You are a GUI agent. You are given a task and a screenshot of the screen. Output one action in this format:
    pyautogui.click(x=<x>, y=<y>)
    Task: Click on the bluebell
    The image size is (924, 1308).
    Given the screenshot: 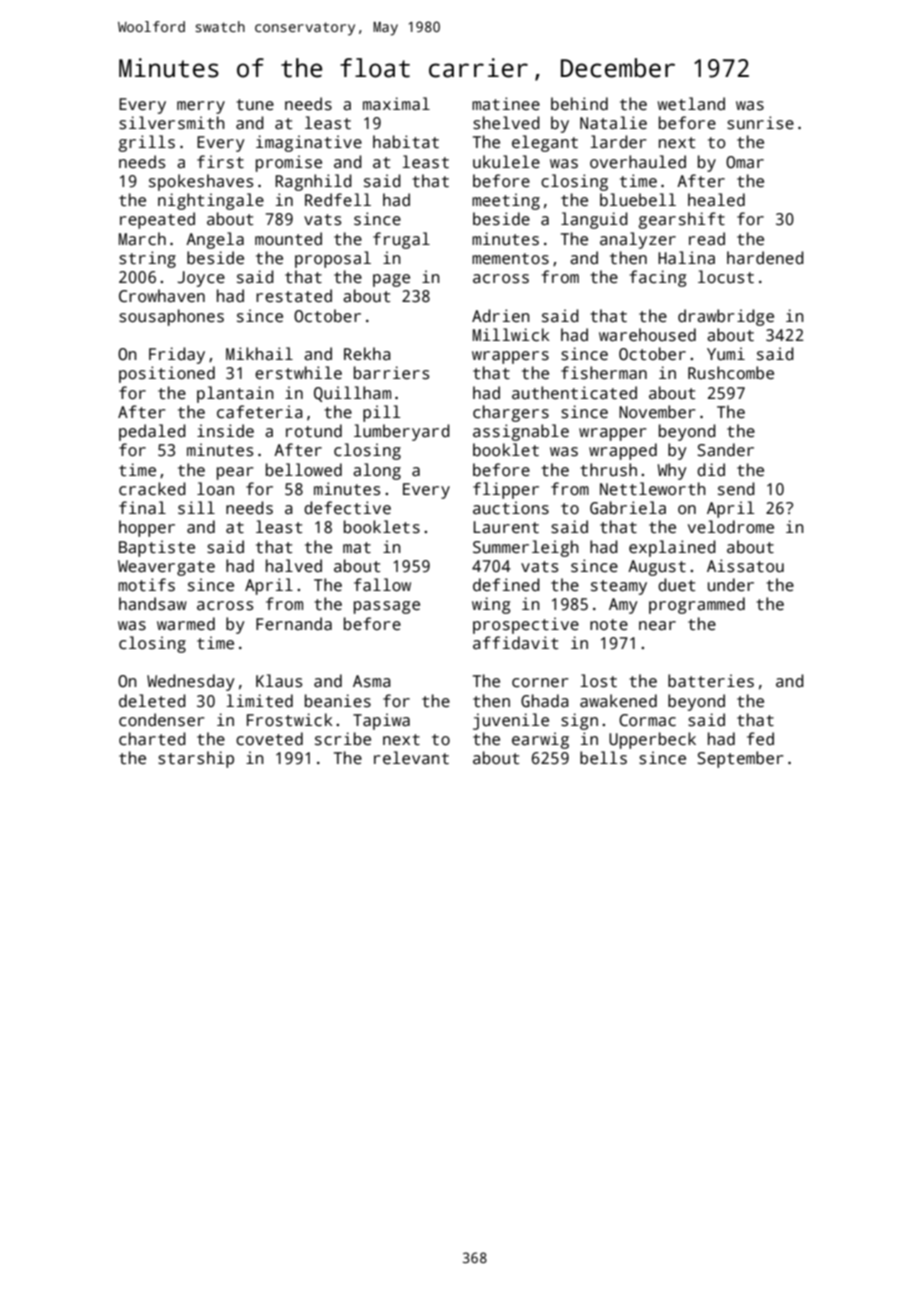 What is the action you would take?
    pyautogui.click(x=638, y=199)
